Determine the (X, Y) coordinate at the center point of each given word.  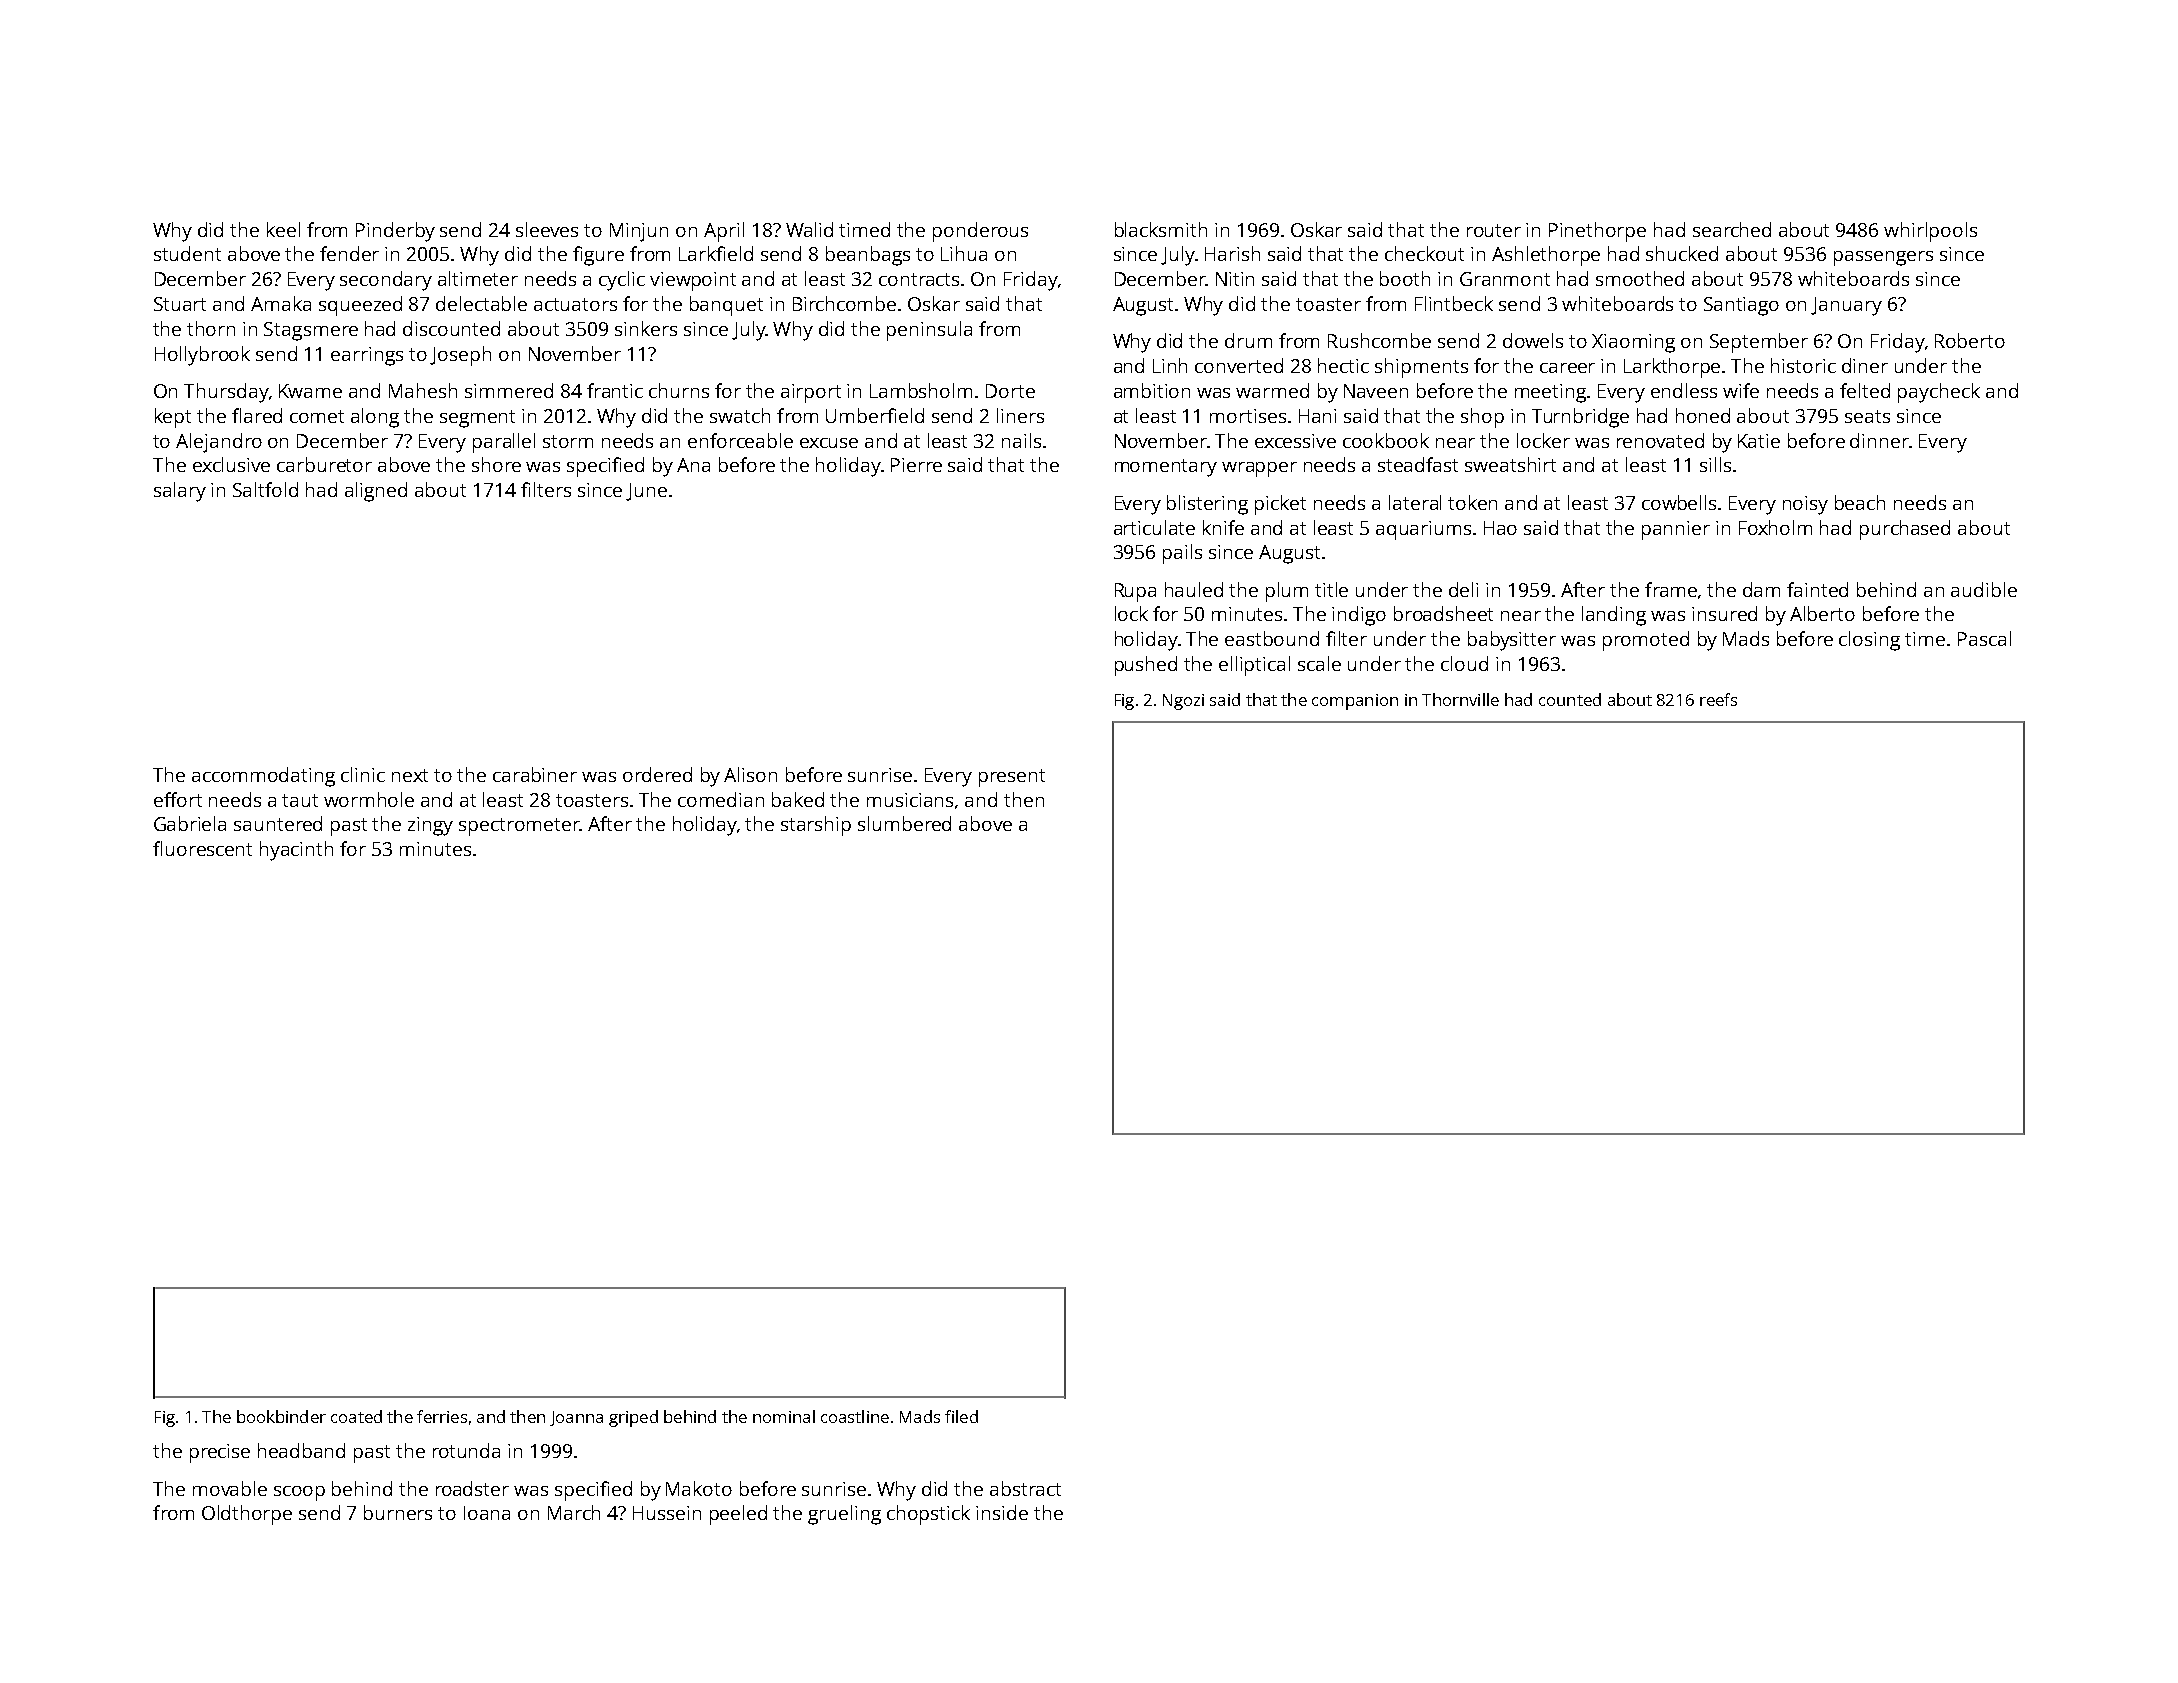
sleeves (547, 229)
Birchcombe (844, 303)
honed (1703, 415)
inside (1002, 1512)
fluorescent (202, 848)
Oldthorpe (247, 1515)
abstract (1025, 1488)
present (1012, 778)
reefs (1718, 699)
